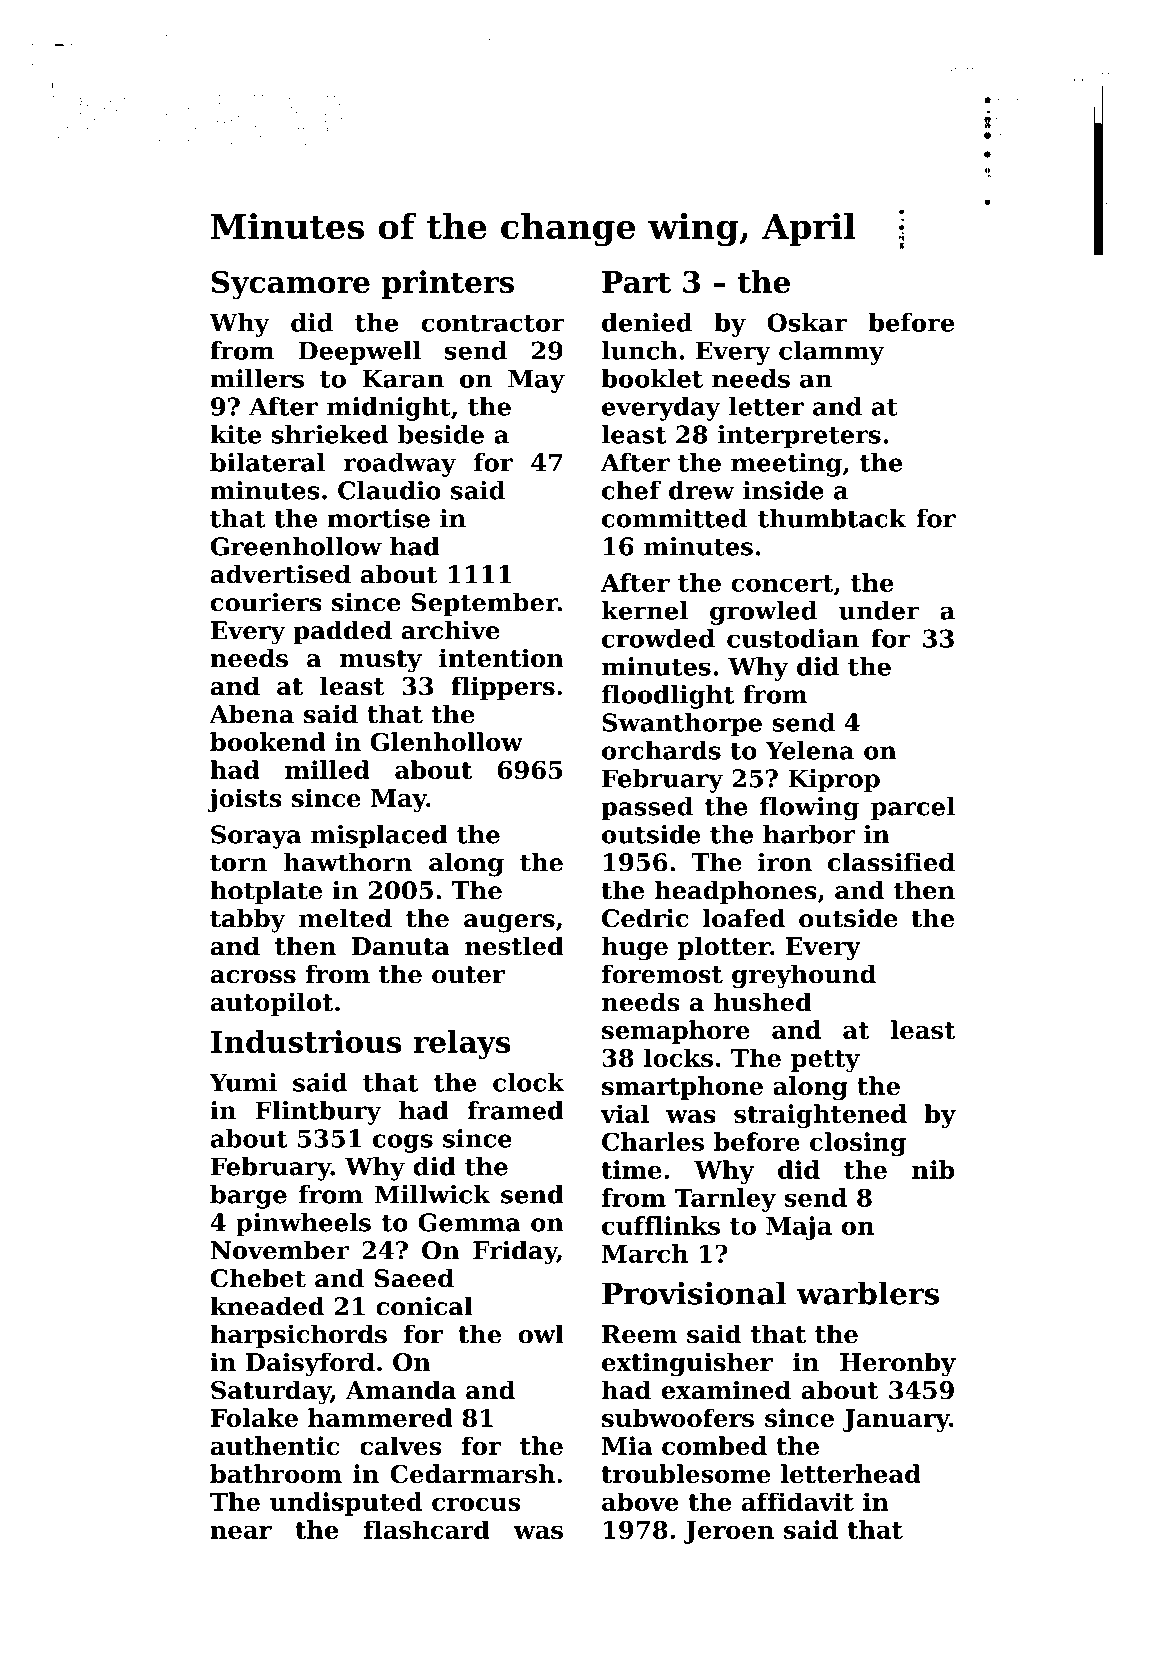 The height and width of the screenshot is (1654, 1165). I want to click on Oskar, so click(807, 322).
